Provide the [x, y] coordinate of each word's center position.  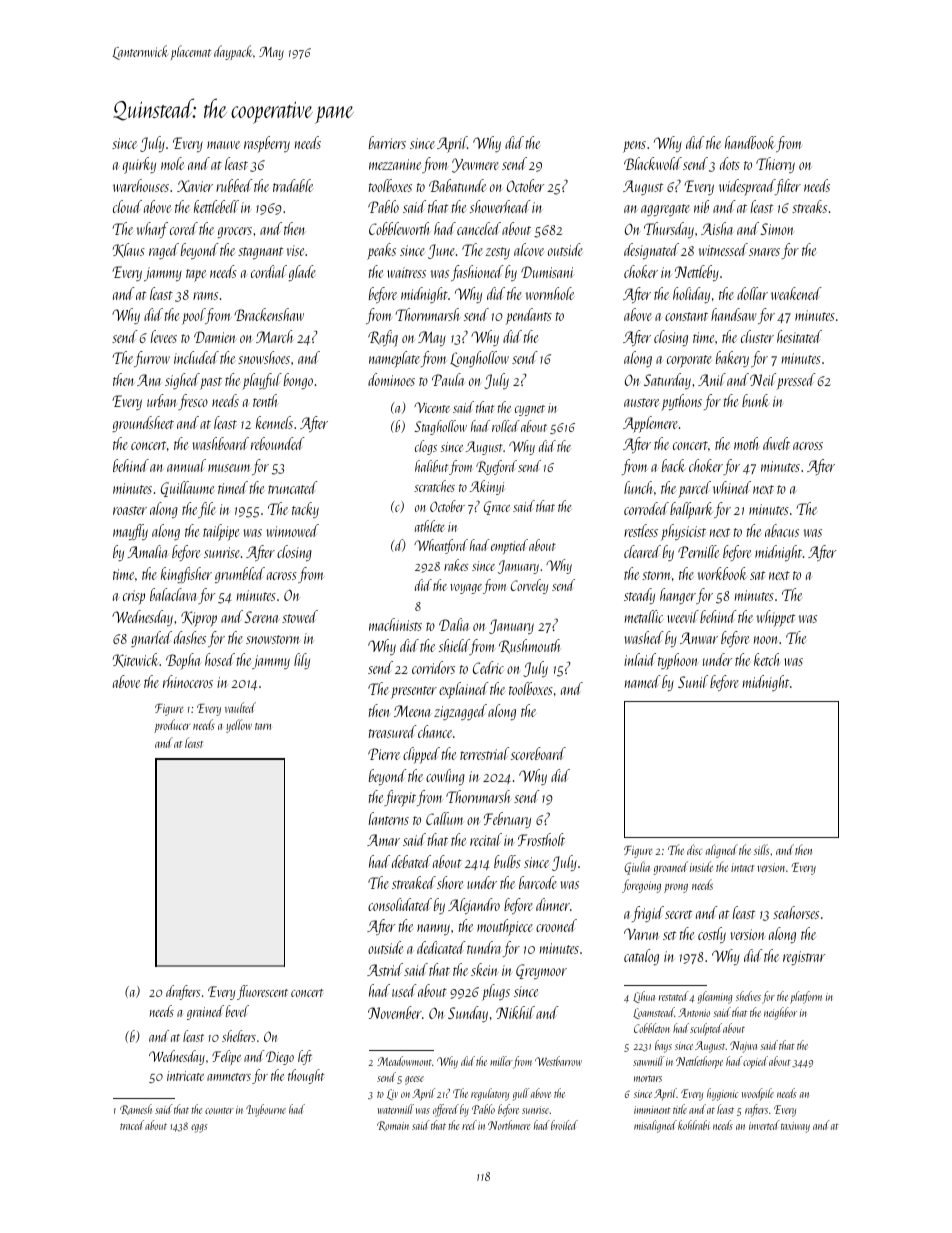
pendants [529, 316]
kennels [274, 422]
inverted [764, 1125]
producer [172, 726]
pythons [681, 402]
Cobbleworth [399, 228]
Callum [445, 818]
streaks [809, 206]
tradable [293, 185]
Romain [393, 1126]
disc [694, 849]
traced [132, 1125]
